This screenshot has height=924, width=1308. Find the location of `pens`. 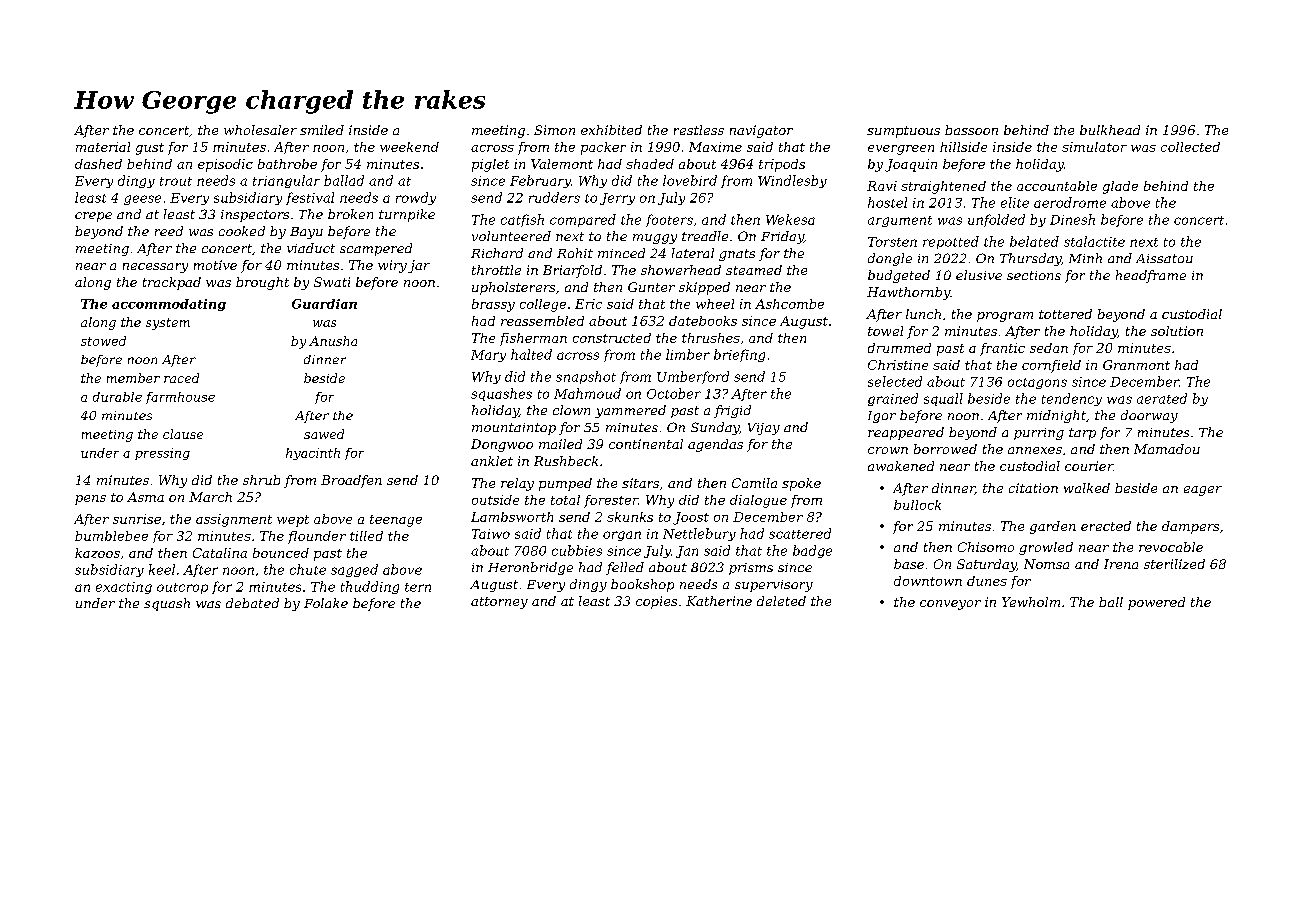

pens is located at coordinates (90, 500).
